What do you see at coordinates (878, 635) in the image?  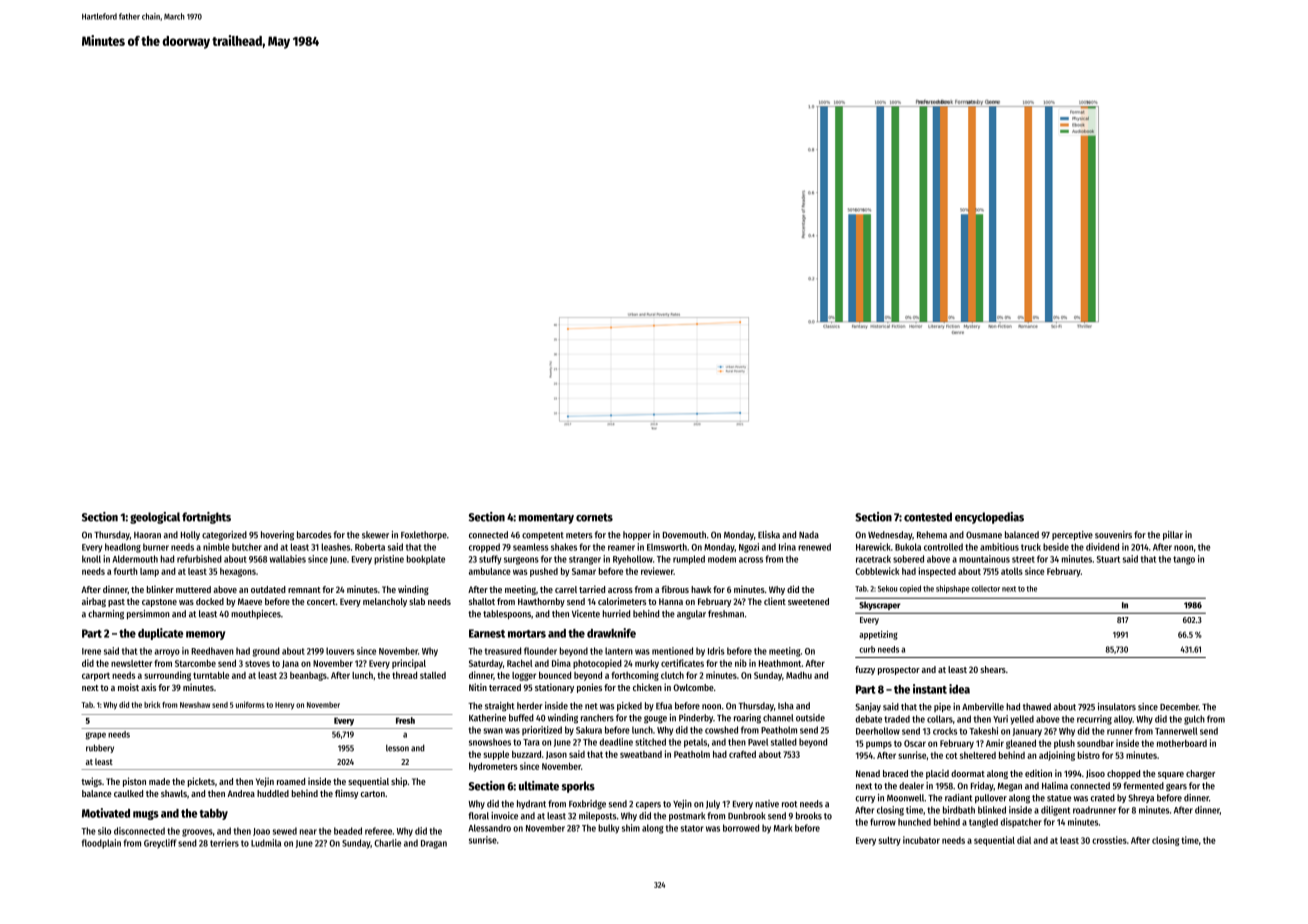 I see `appetizing` at bounding box center [878, 635].
